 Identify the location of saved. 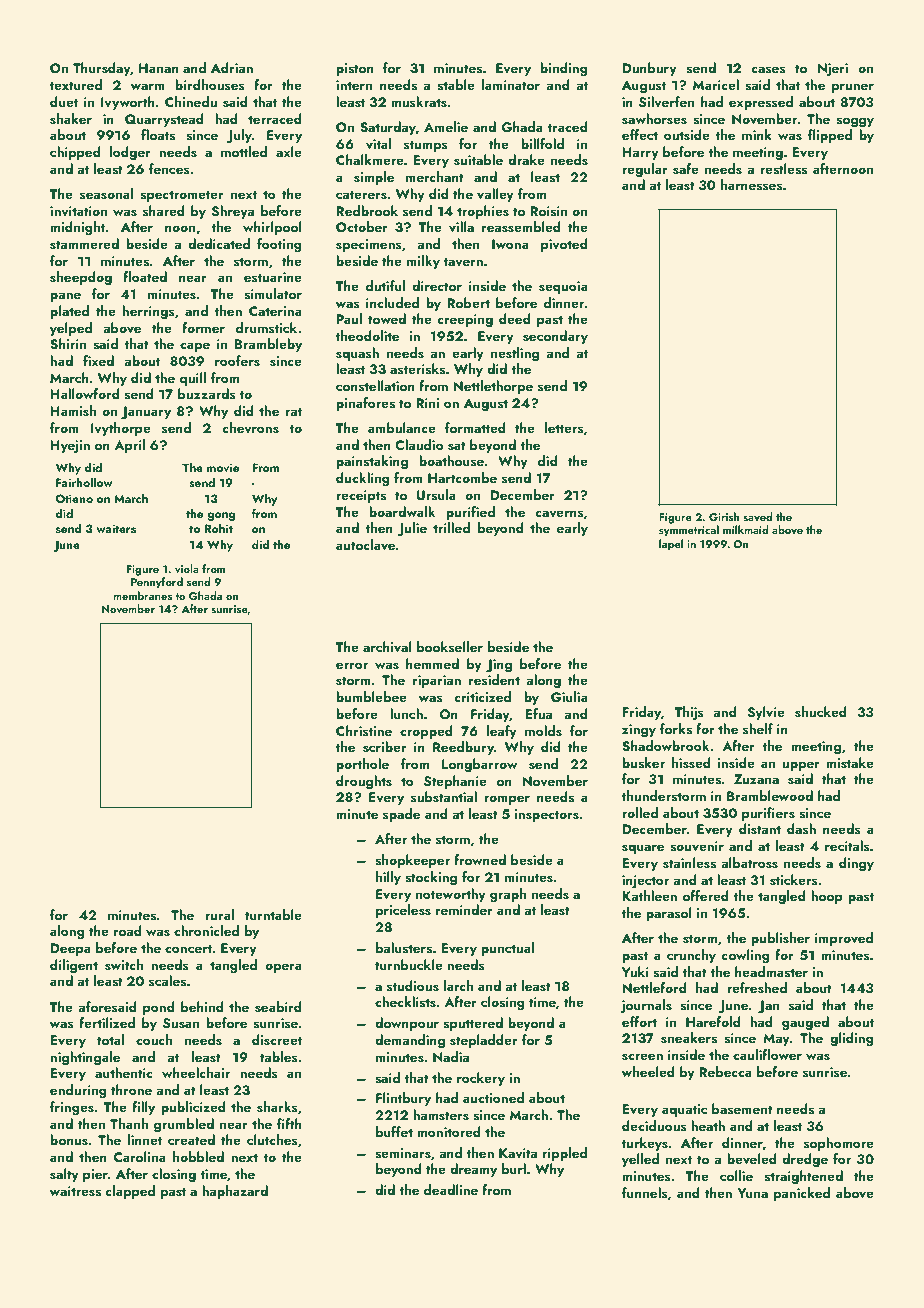
(758, 516).
